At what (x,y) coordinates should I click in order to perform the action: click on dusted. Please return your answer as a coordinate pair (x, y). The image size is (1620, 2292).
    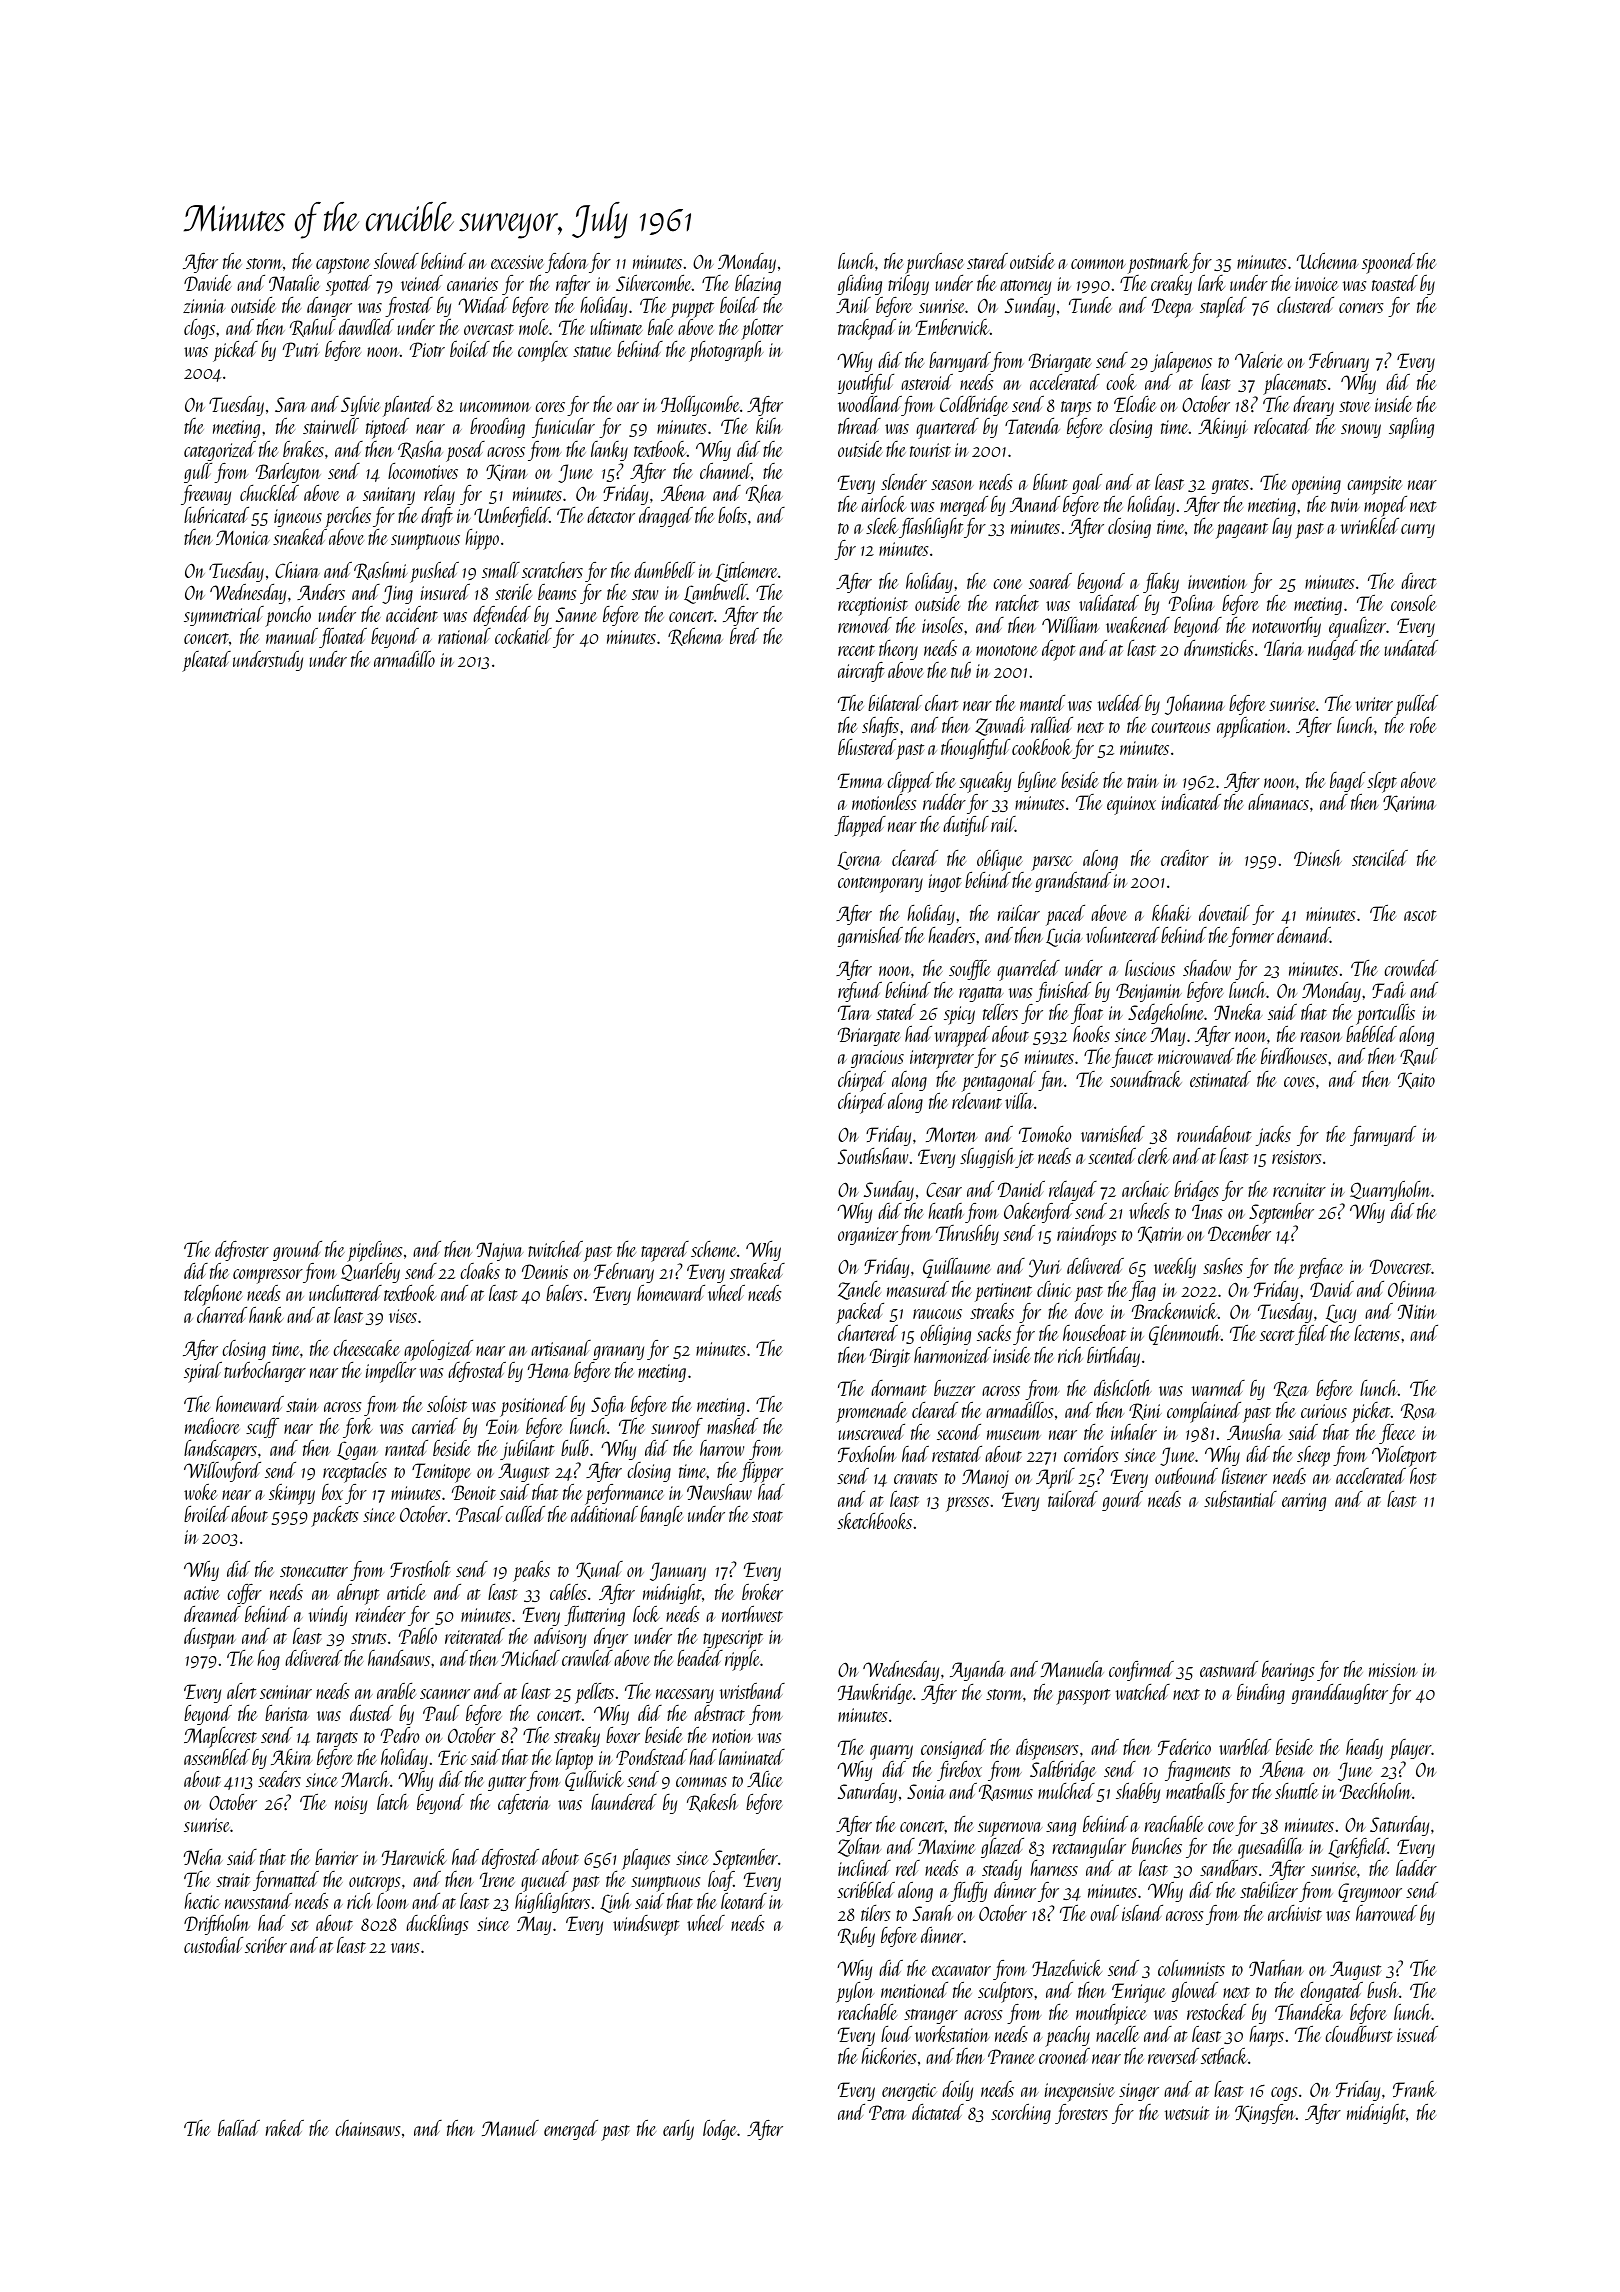
    Looking at the image, I should click on (371, 1713).
